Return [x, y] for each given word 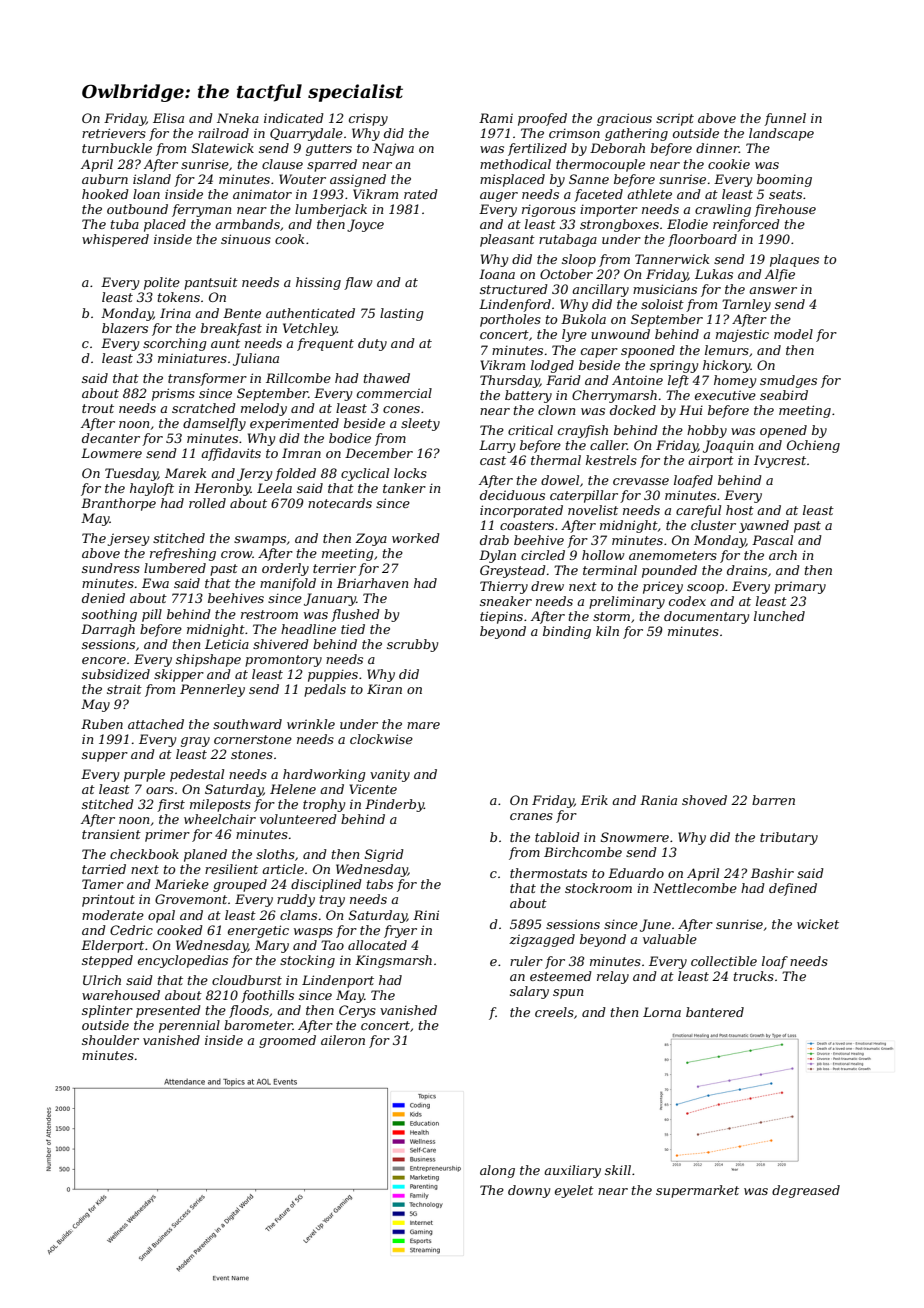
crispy [368, 119]
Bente [242, 313]
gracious [624, 119]
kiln [607, 631]
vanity [390, 775]
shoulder [110, 1040]
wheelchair [220, 819]
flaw [358, 283]
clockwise [381, 739]
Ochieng [813, 446]
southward [247, 724]
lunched [779, 616]
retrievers [114, 133]
